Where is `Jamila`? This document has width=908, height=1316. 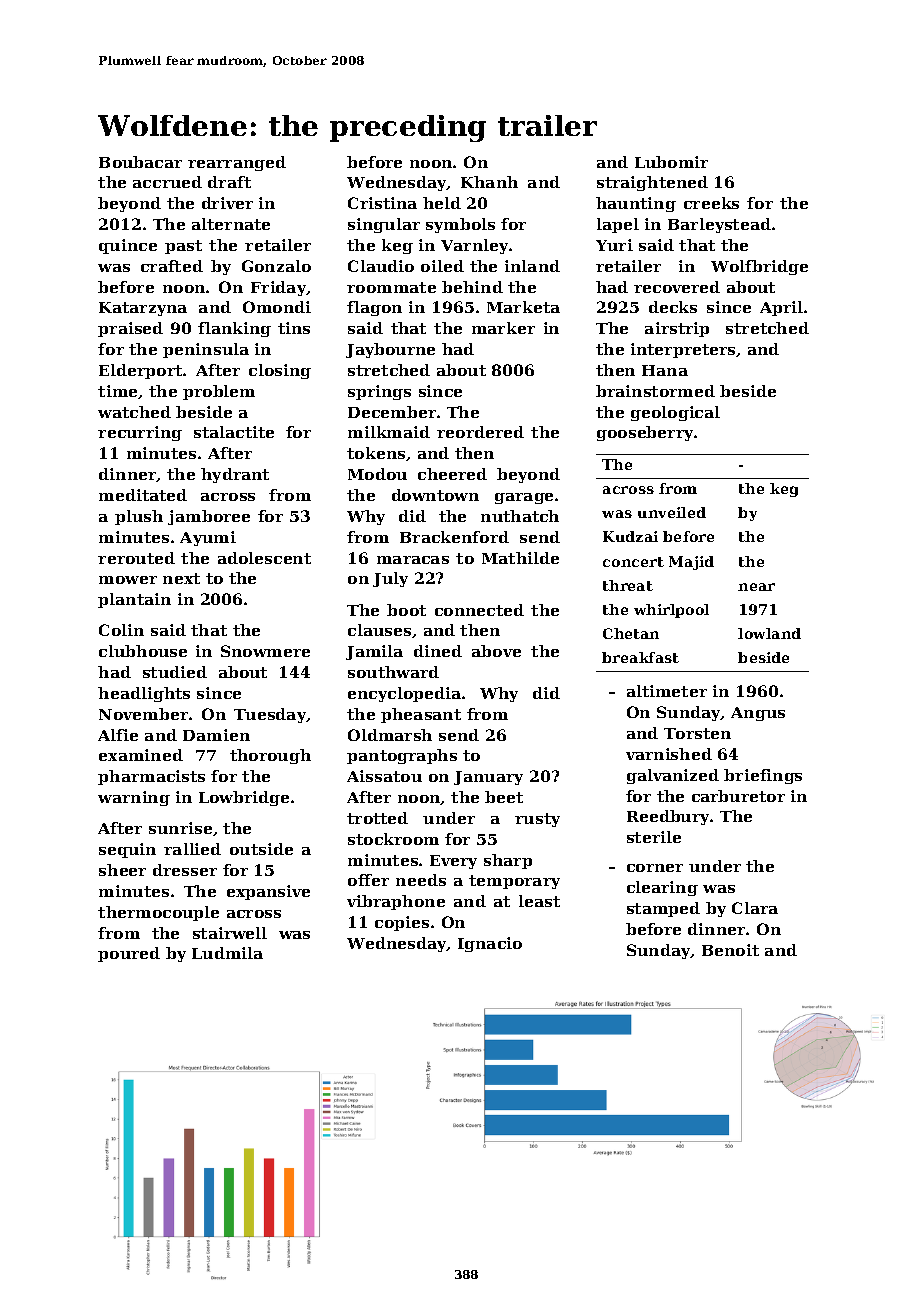 Jamila is located at coordinates (374, 652).
